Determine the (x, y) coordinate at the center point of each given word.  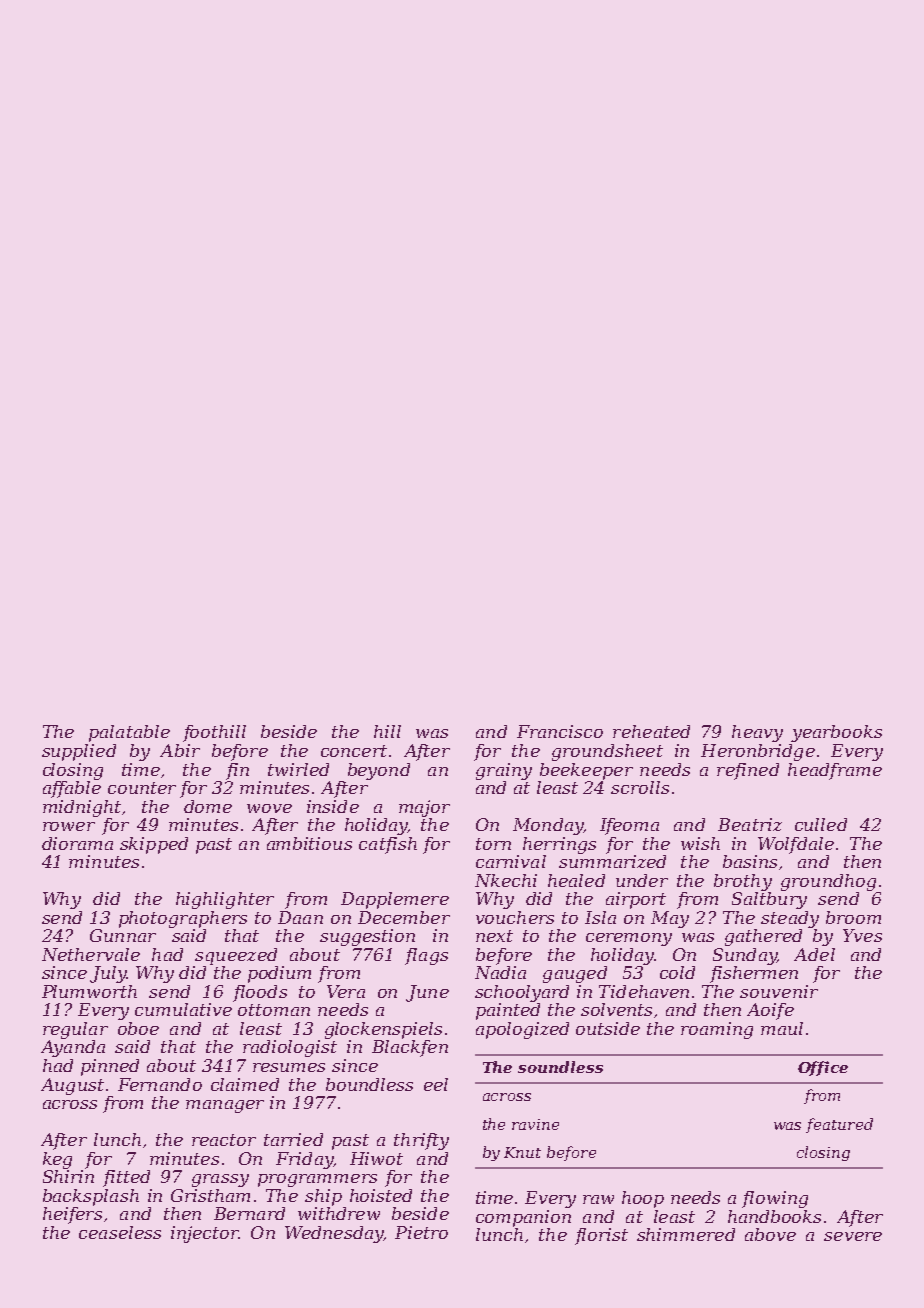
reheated (651, 731)
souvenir (779, 991)
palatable (129, 733)
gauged (575, 974)
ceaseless (120, 1232)
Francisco (560, 731)
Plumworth (89, 991)
